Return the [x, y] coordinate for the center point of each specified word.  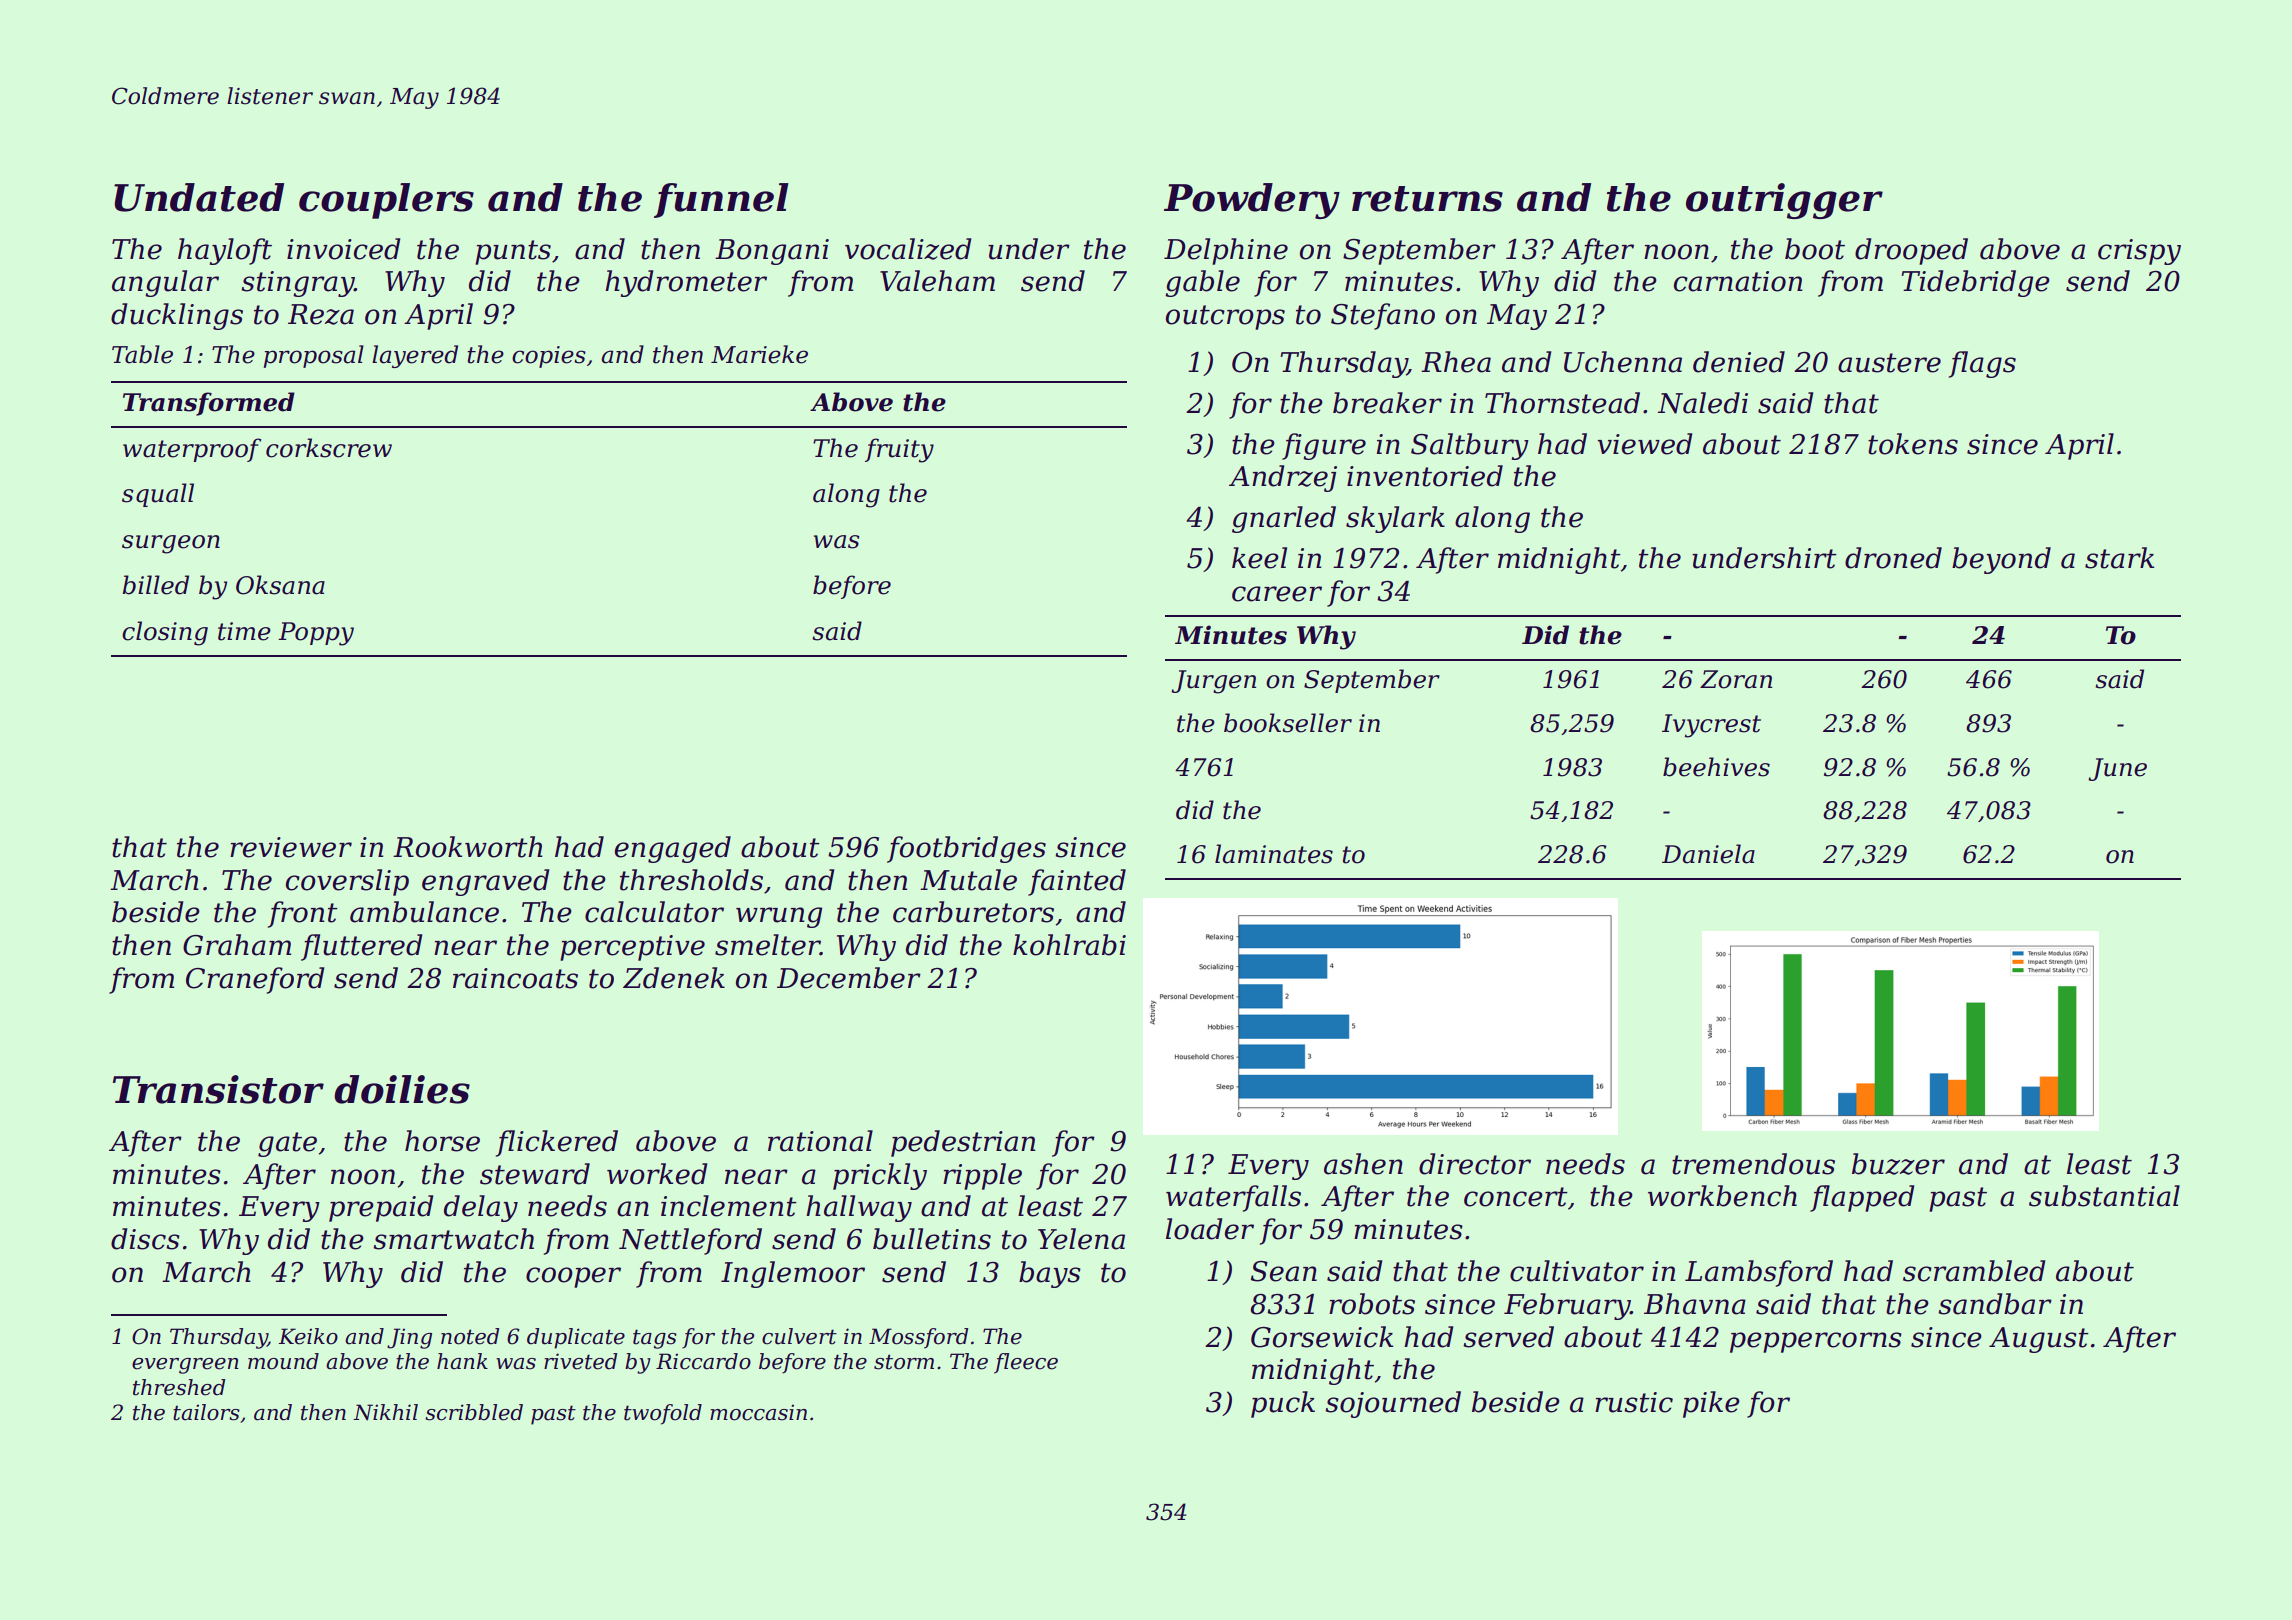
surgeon [171, 544]
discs [145, 1239]
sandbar [1995, 1304]
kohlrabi [1069, 945]
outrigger [1784, 201]
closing [165, 633]
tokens [1913, 444]
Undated [199, 197]
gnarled [1284, 519]
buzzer [1898, 1164]
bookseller [1288, 723]
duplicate [576, 1338]
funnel [721, 200]
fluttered [361, 947]
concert [1516, 1197]
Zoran [1736, 679]
